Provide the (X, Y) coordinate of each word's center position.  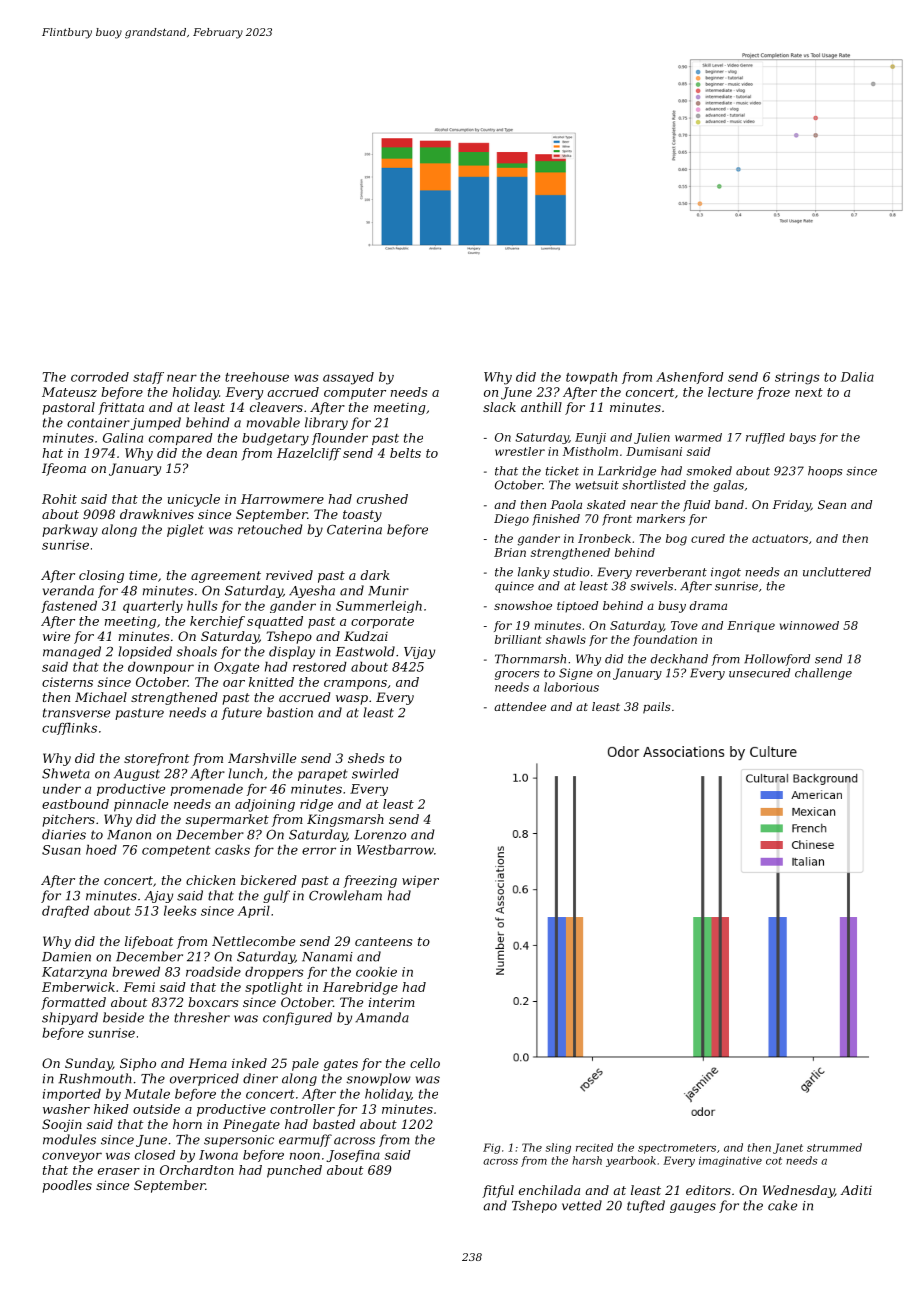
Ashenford (690, 378)
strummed (834, 1147)
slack (499, 407)
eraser (119, 1171)
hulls (202, 606)
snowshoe (523, 605)
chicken (210, 880)
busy (672, 607)
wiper (420, 881)
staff (148, 378)
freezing (370, 881)
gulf (276, 896)
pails (657, 708)
